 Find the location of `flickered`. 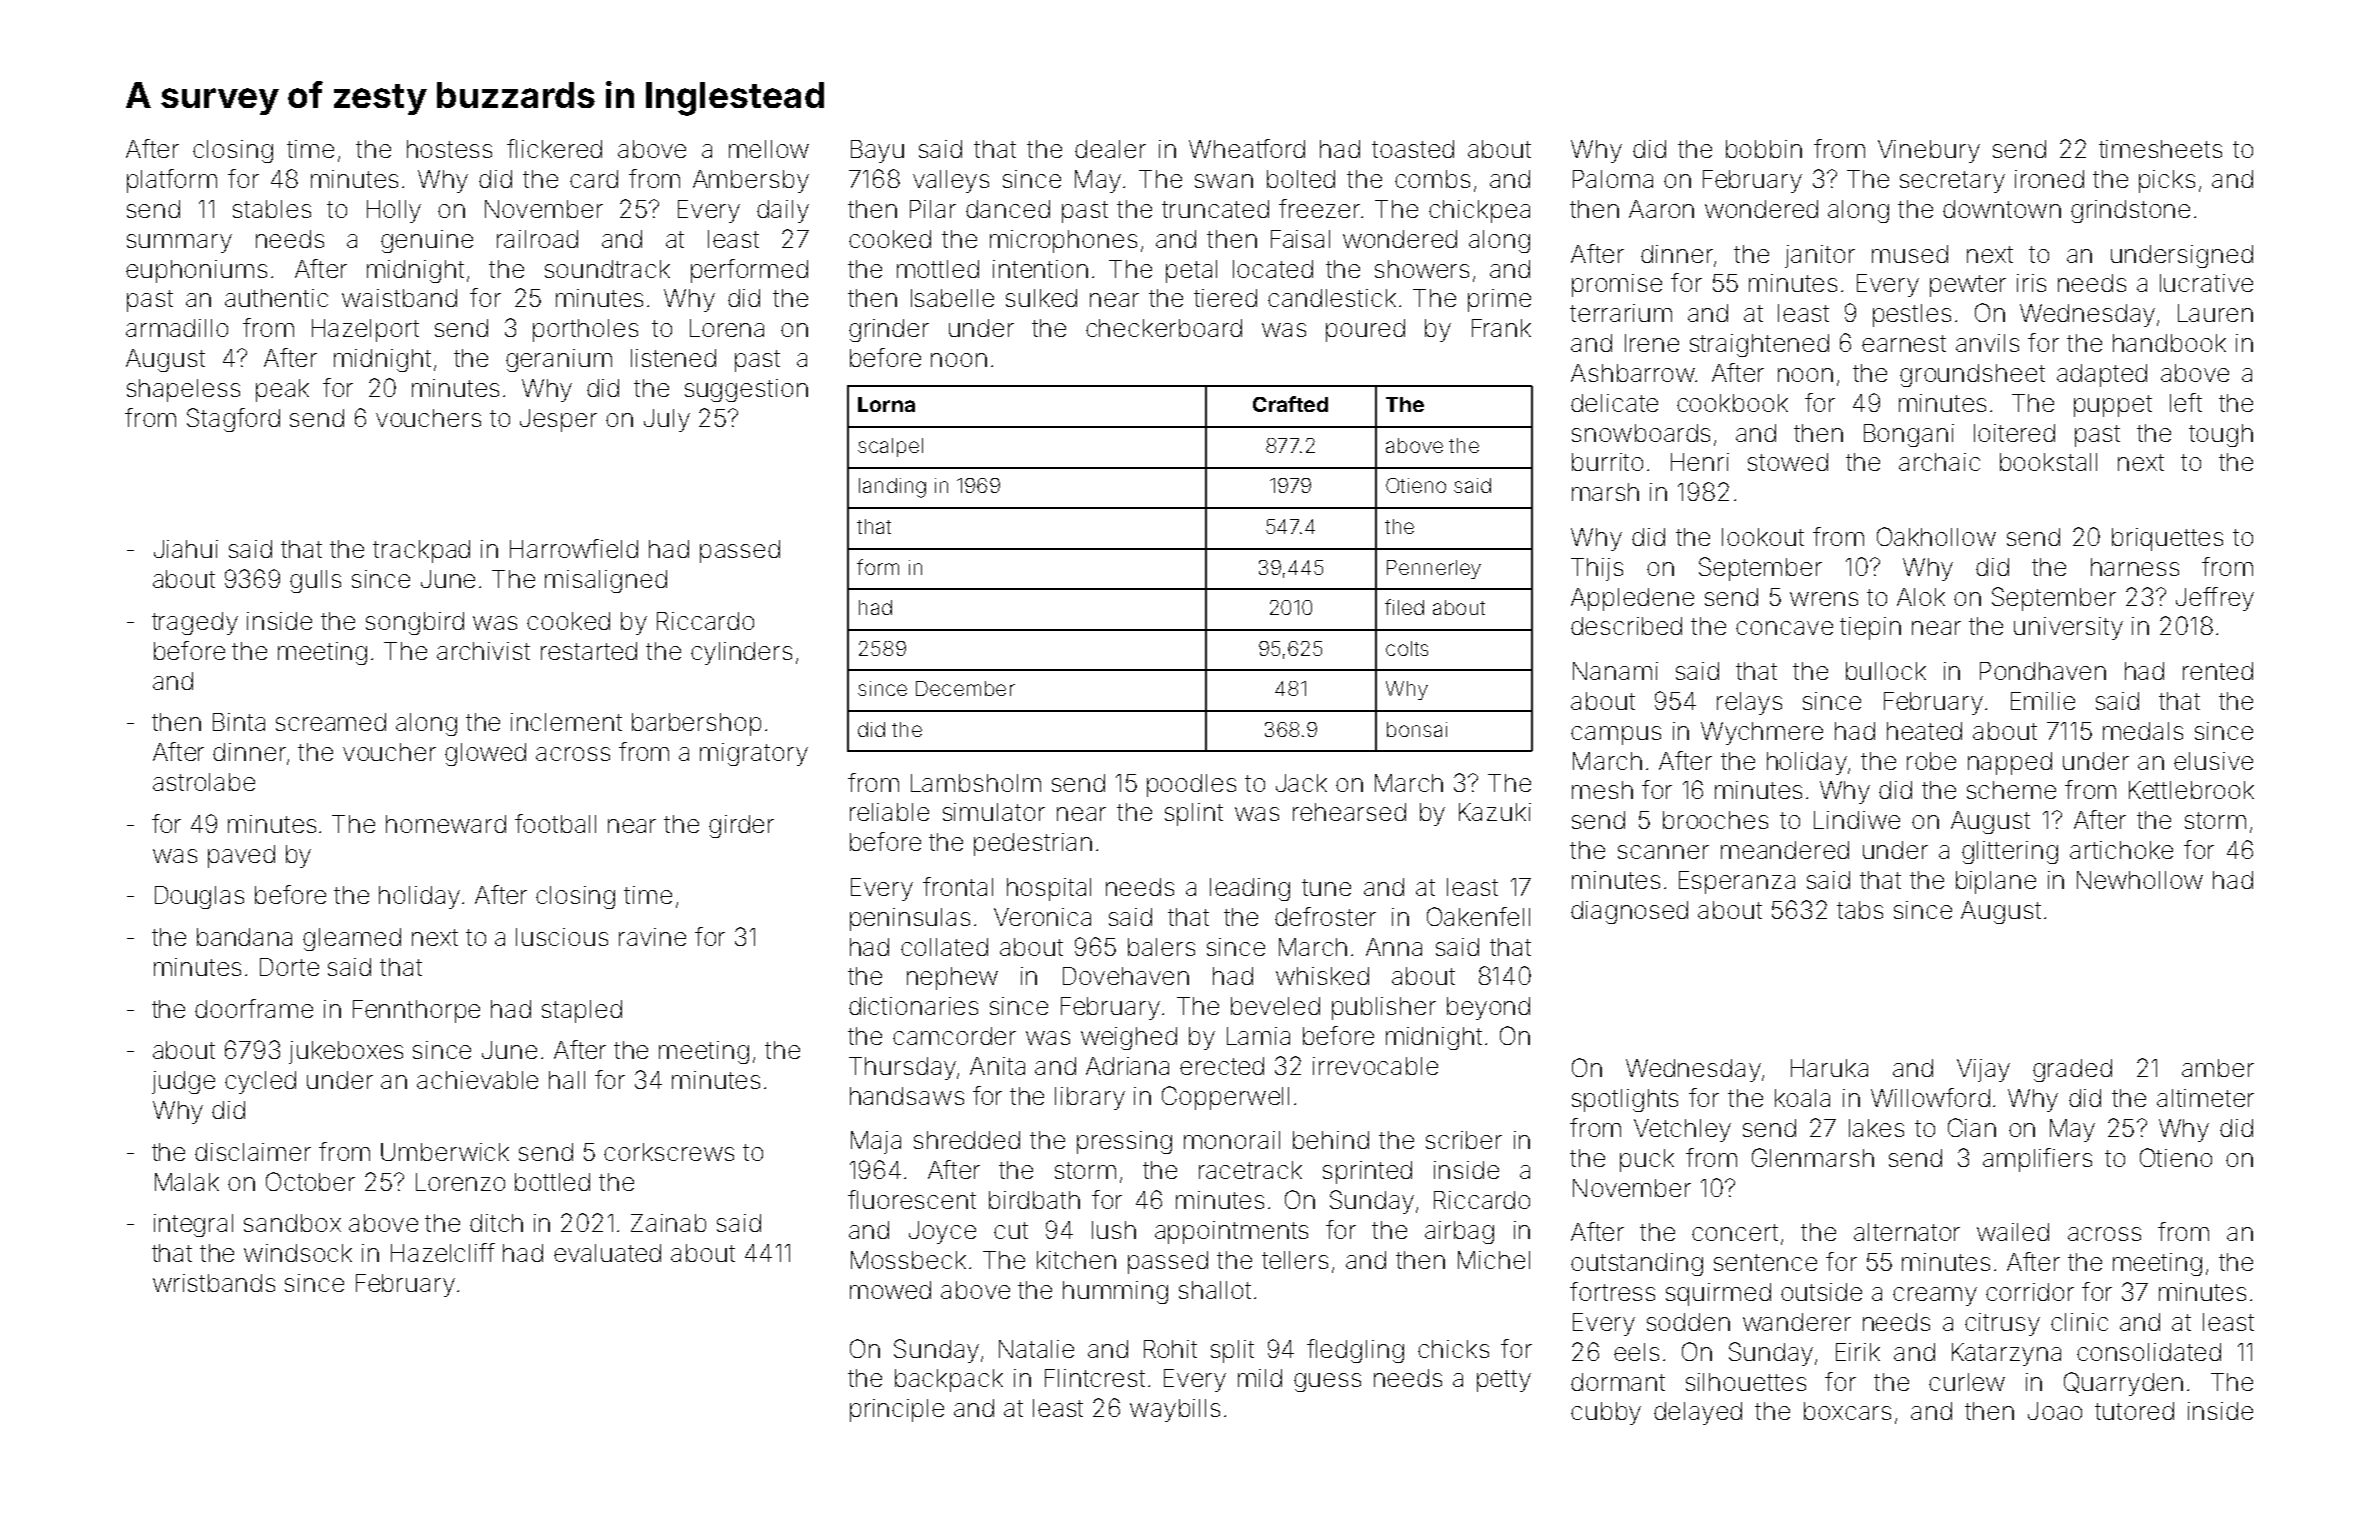

flickered is located at coordinates (554, 148).
